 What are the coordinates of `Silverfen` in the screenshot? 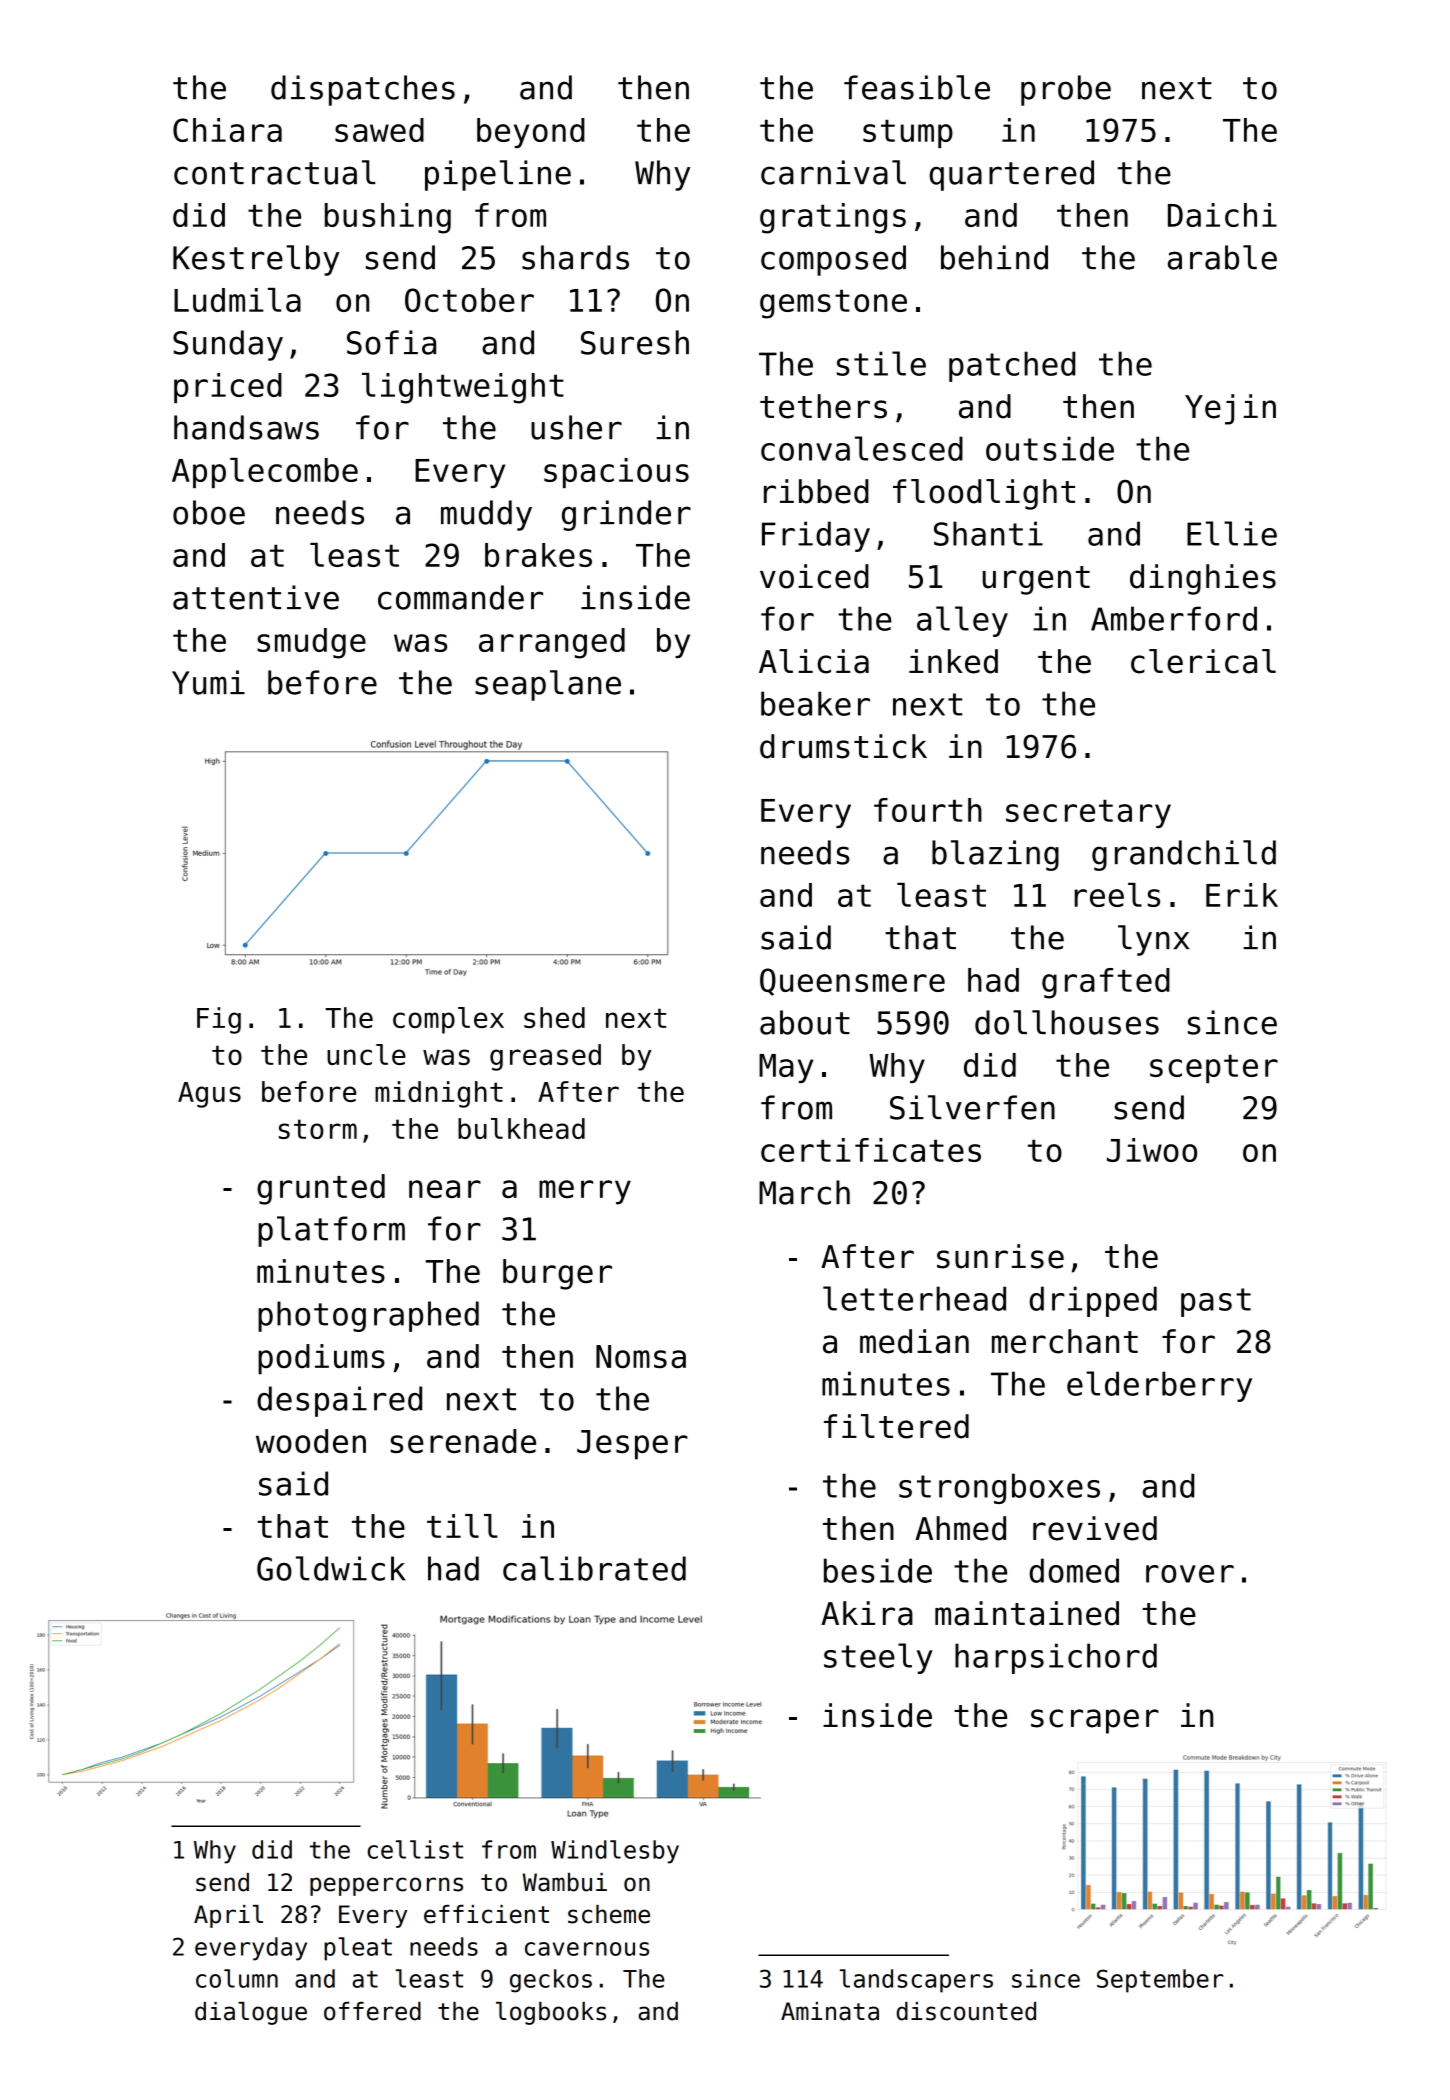 It's located at (972, 1107).
